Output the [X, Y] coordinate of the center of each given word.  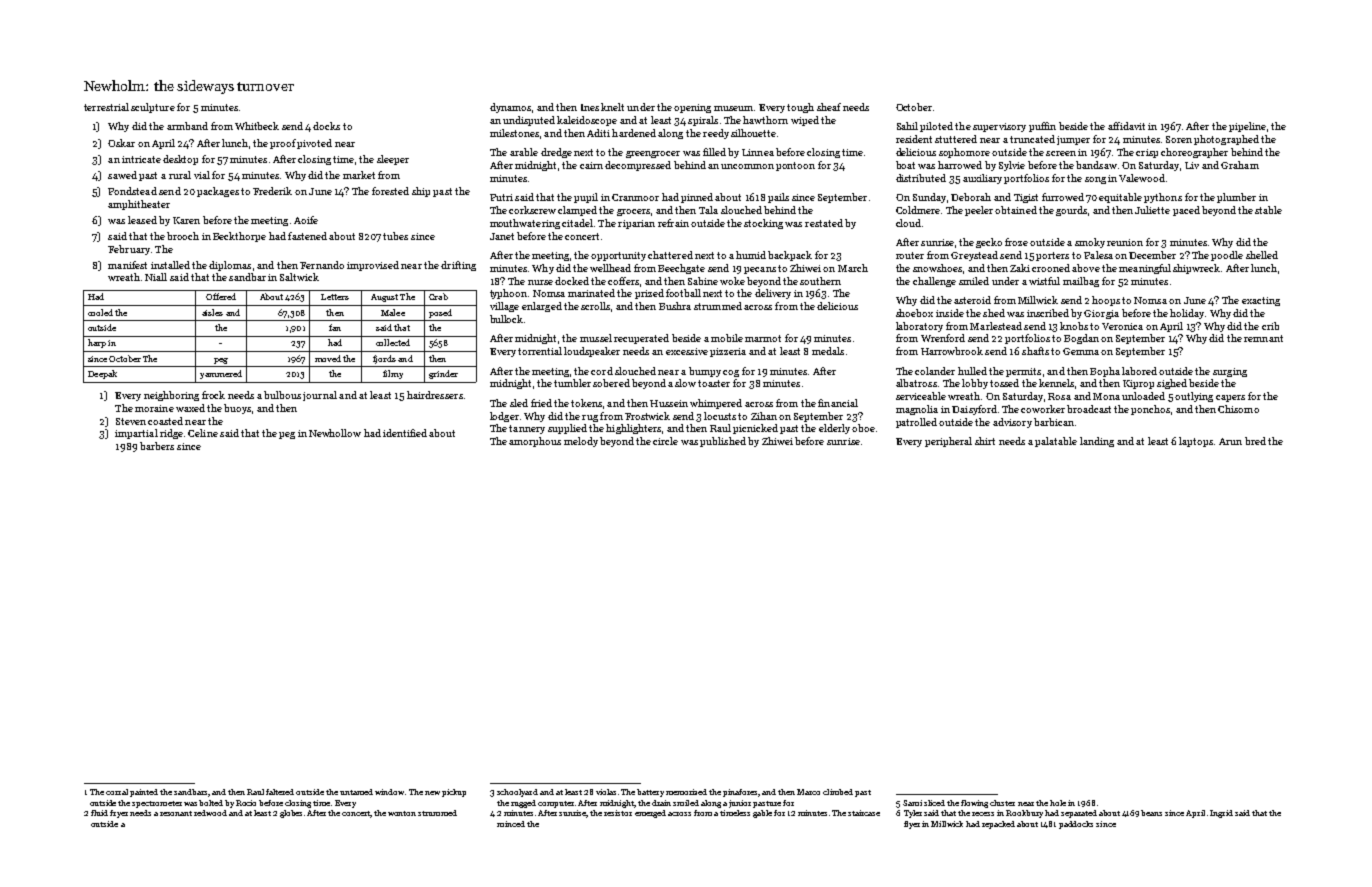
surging [1230, 372]
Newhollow [335, 433]
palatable [1056, 442]
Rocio [246, 803]
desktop [180, 160]
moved [328, 358]
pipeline [1247, 127]
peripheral [948, 442]
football [683, 293]
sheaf [829, 107]
